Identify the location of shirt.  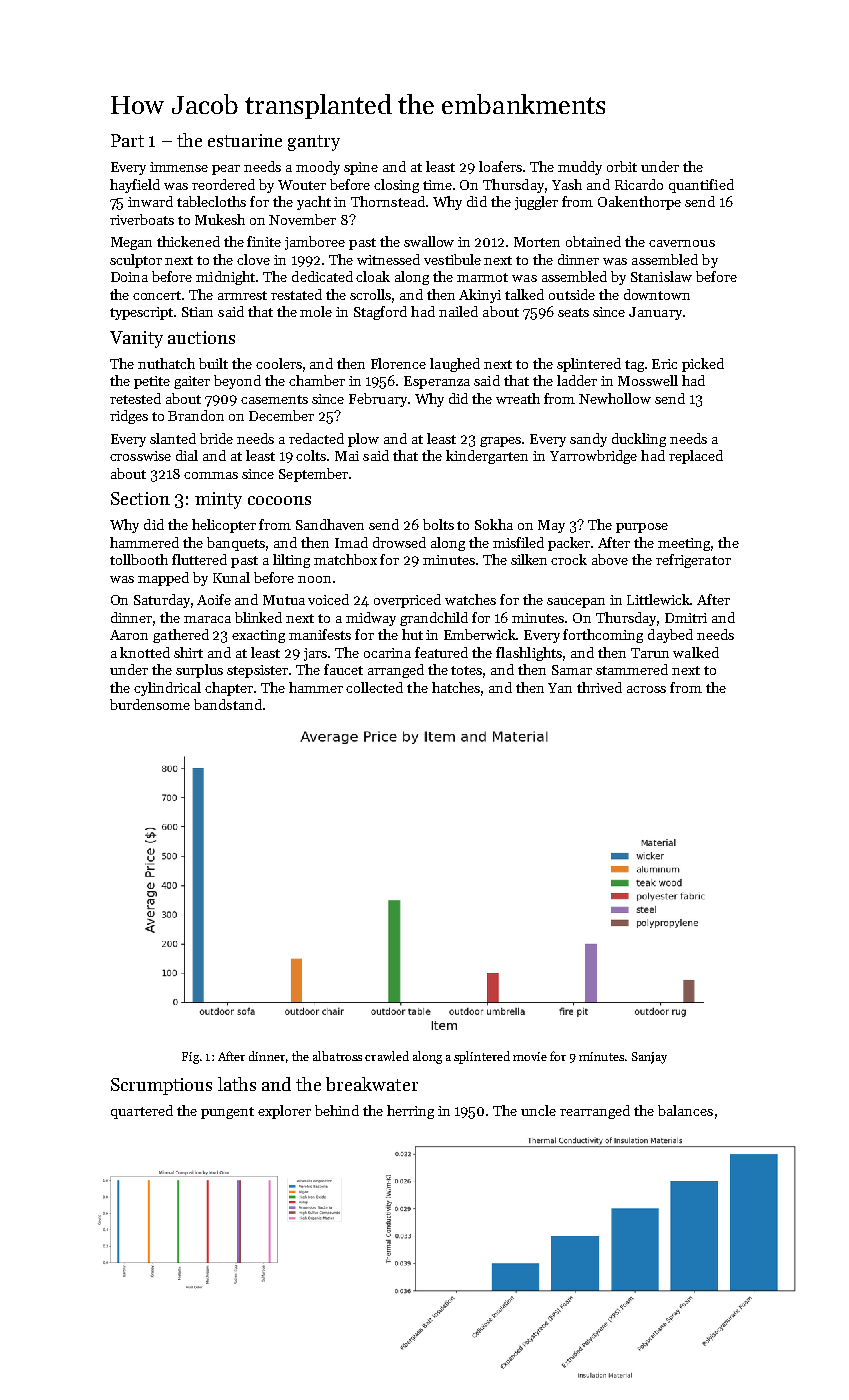
(188, 652).
